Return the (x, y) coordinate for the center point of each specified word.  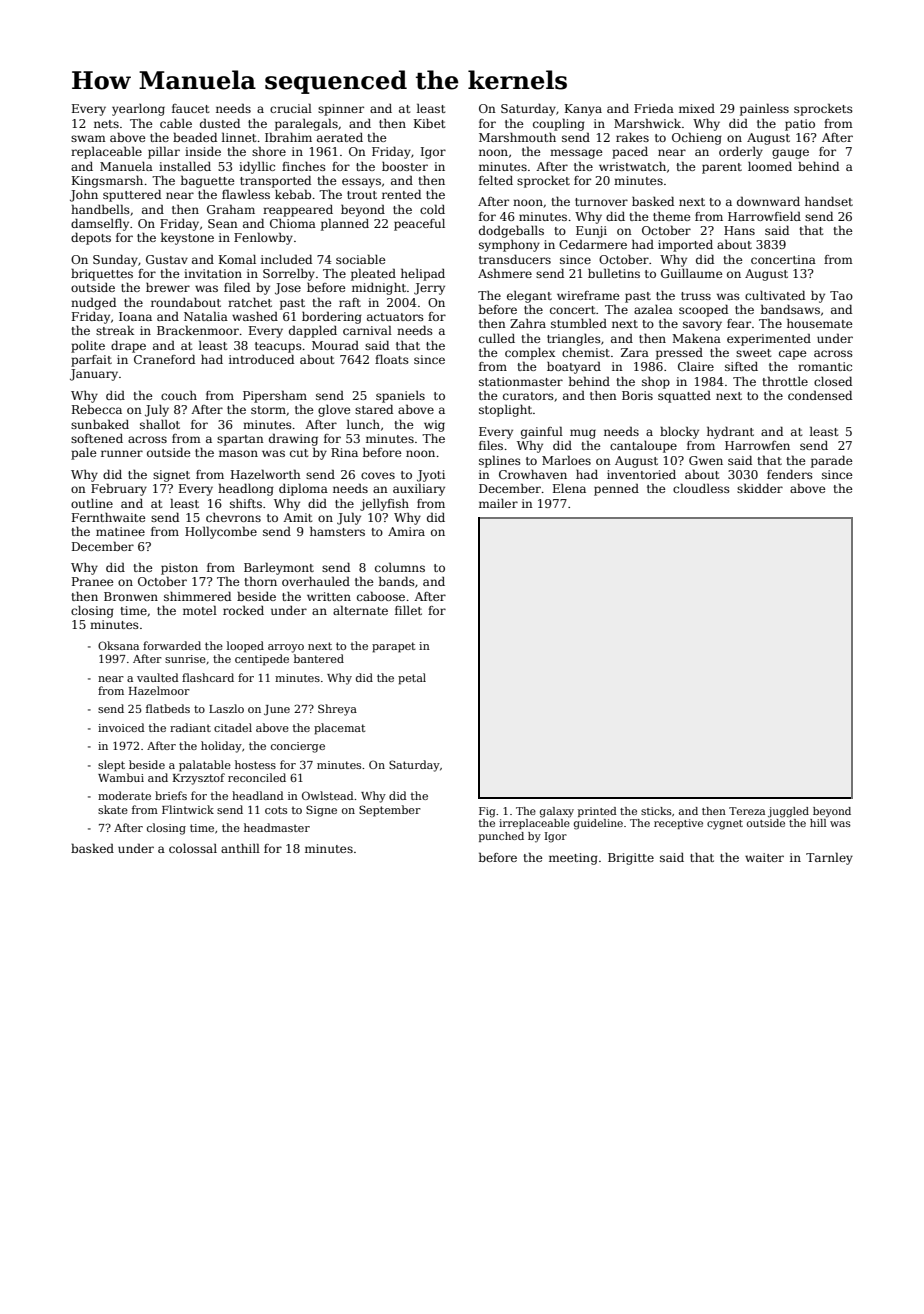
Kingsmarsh (107, 181)
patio (800, 125)
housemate (820, 323)
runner (122, 453)
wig (434, 426)
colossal (193, 848)
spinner (341, 110)
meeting (573, 859)
